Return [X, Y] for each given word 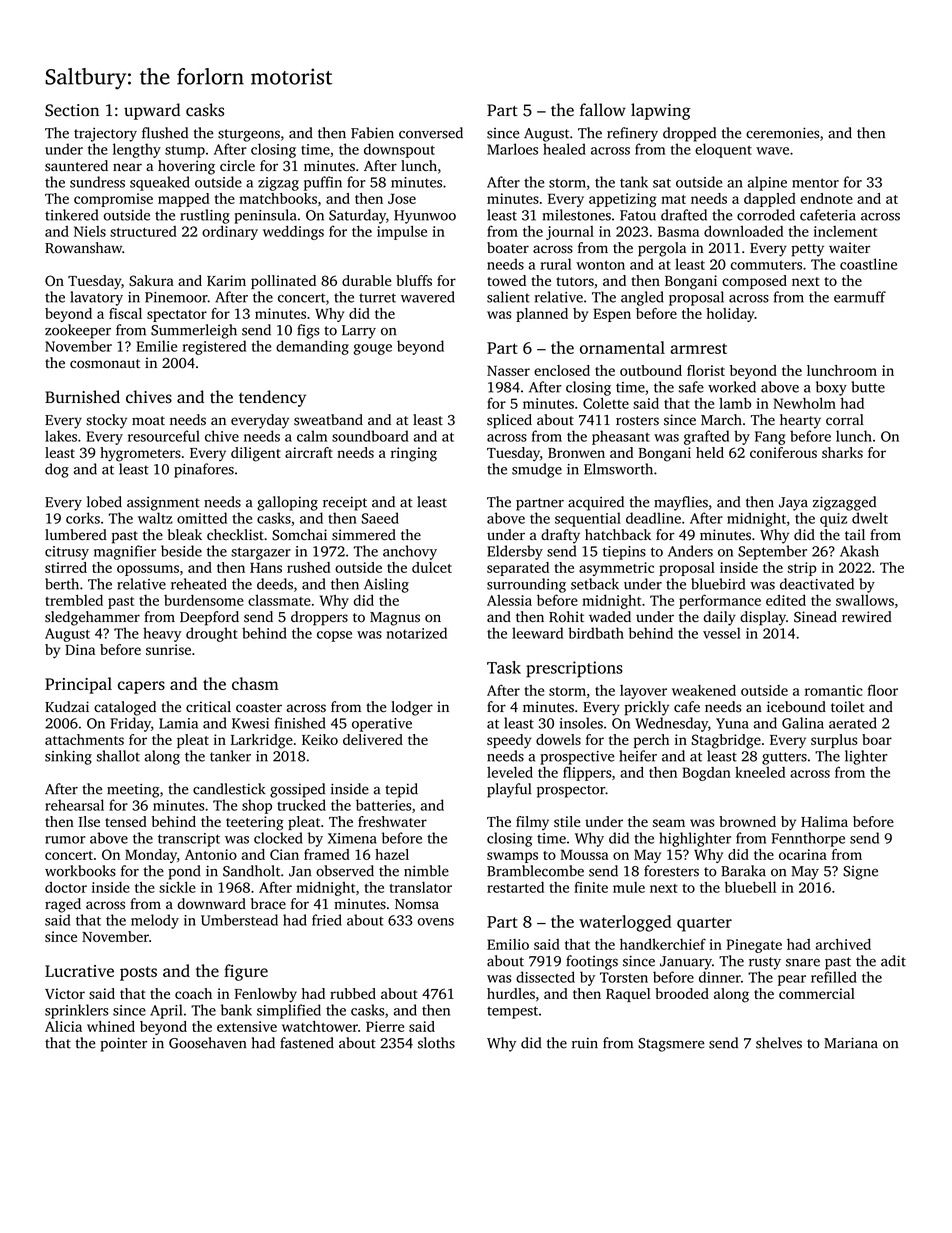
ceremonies [782, 133]
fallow [603, 110]
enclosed [562, 370]
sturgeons [249, 135]
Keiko [320, 739]
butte [868, 387]
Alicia [63, 1026]
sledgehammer [92, 618]
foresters [671, 871]
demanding [312, 347]
